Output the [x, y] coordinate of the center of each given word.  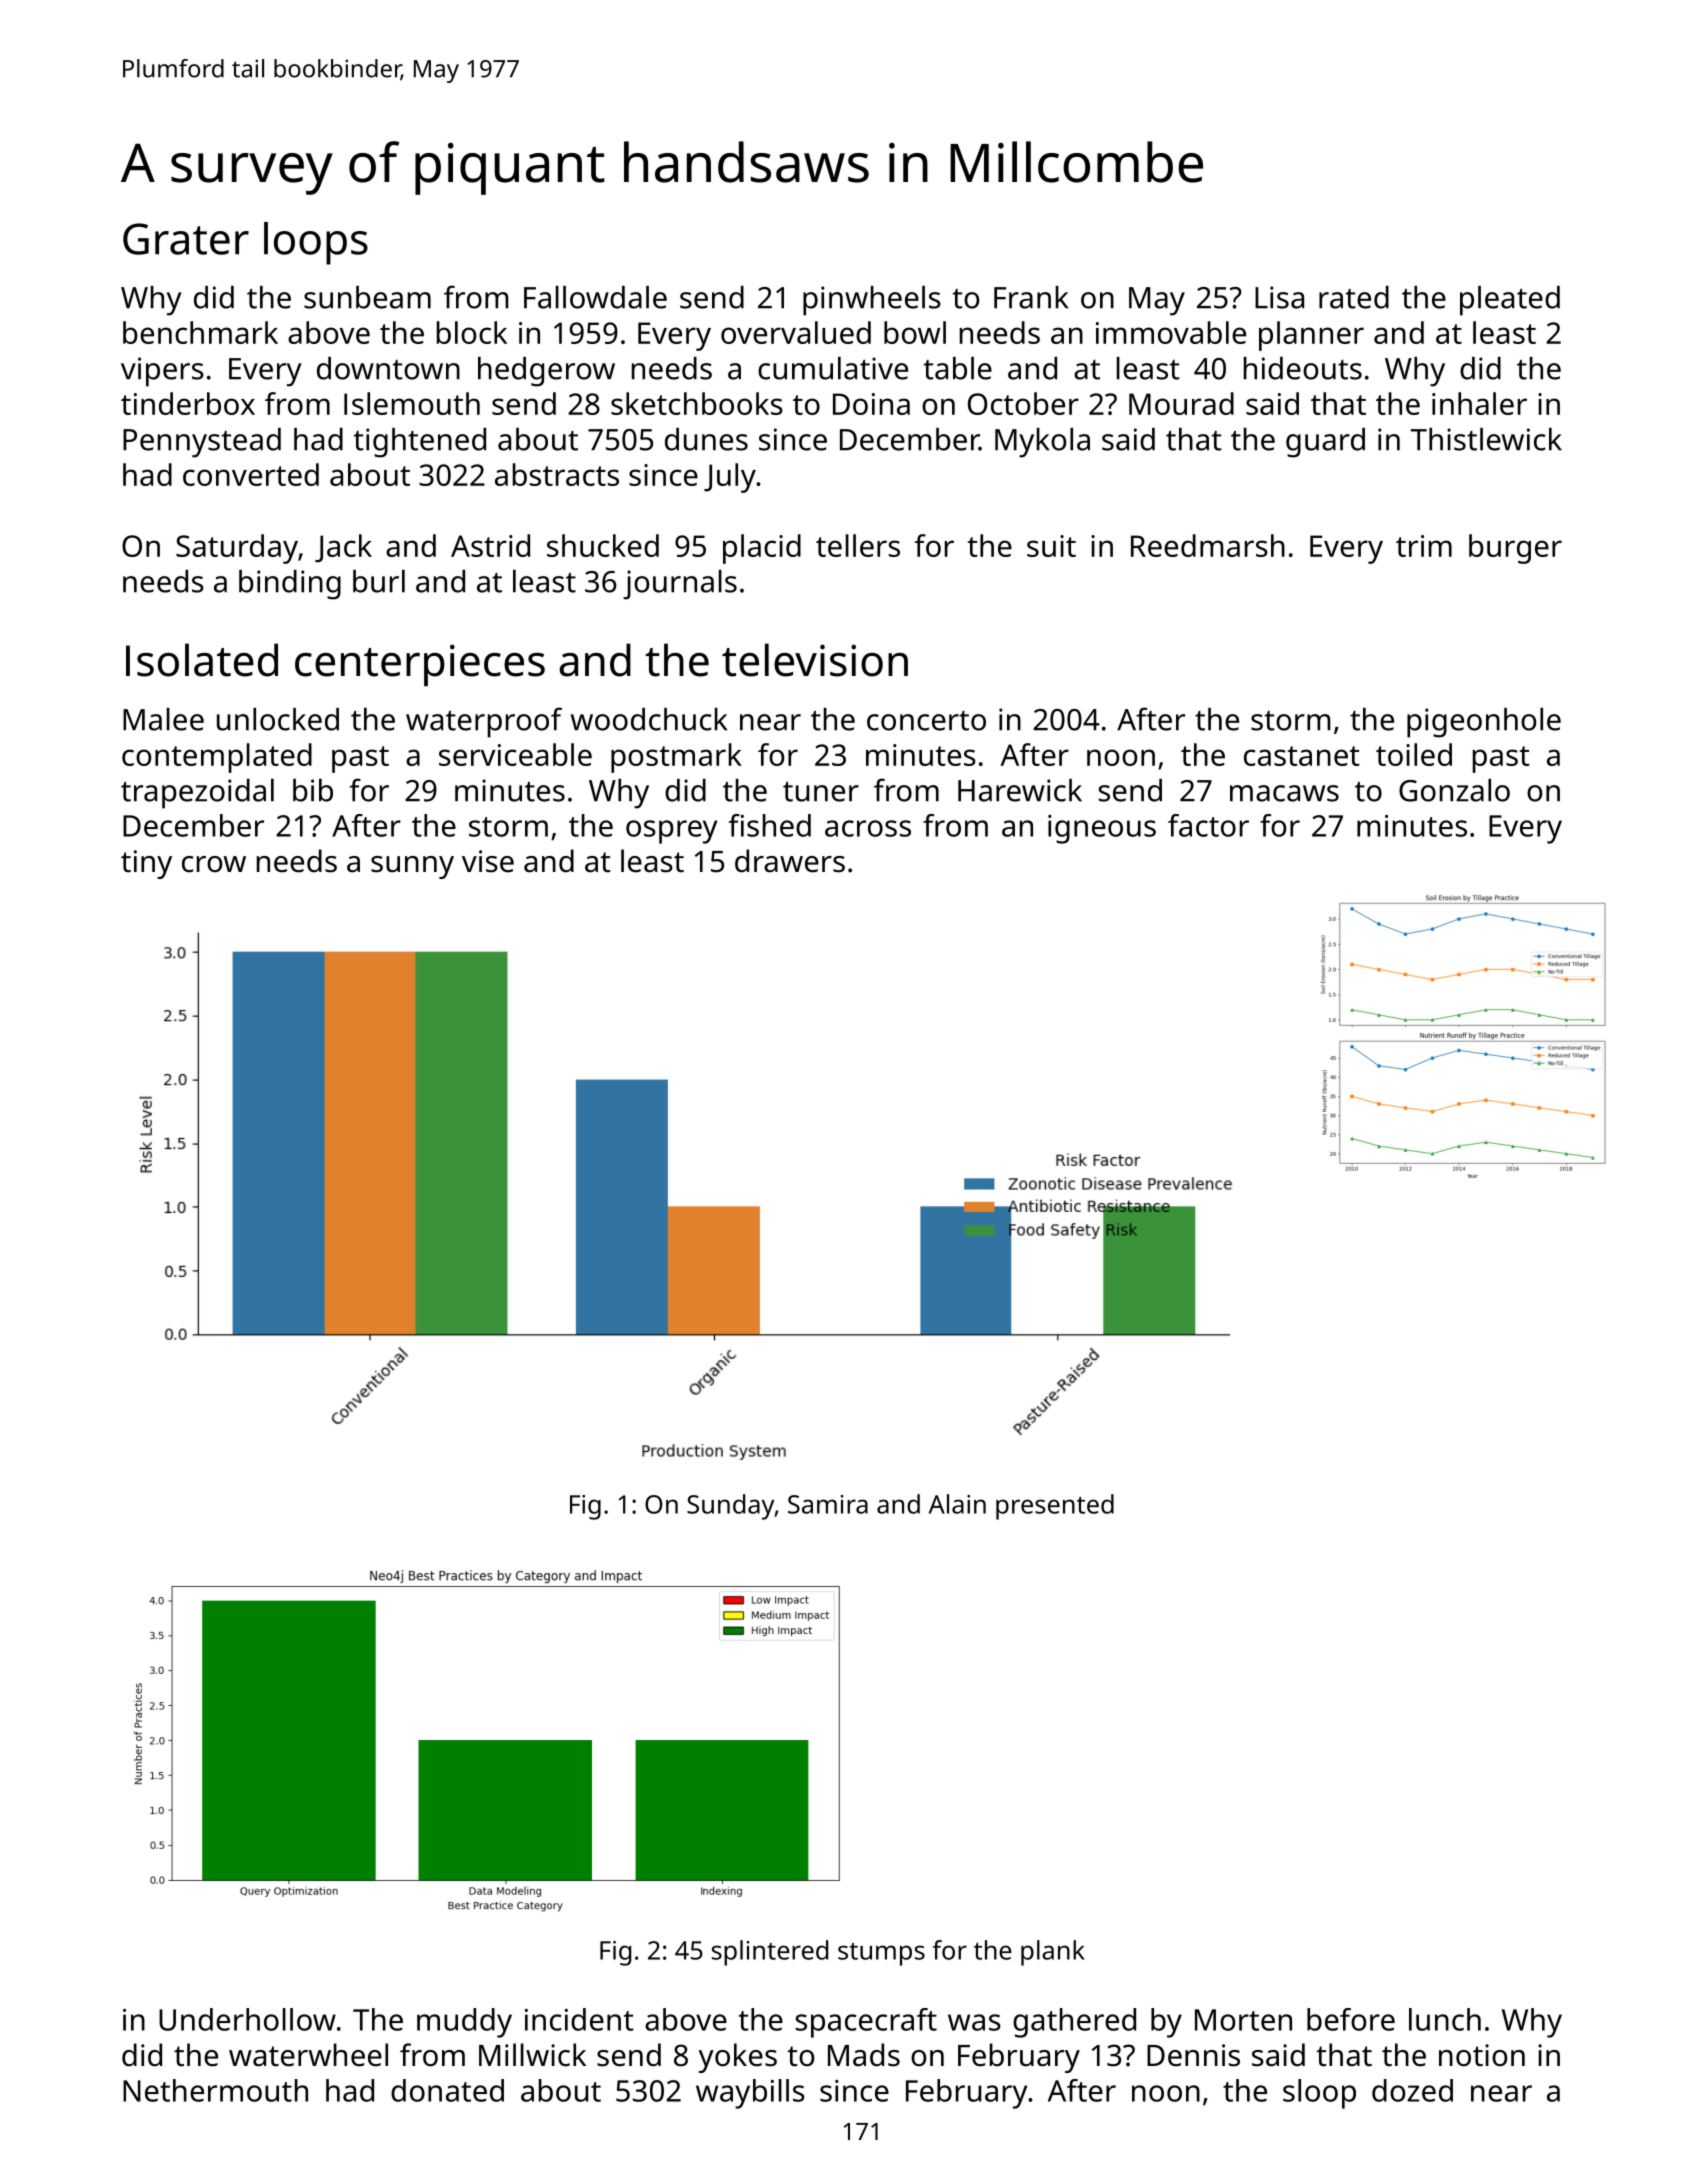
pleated [1510, 301]
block [472, 332]
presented [1055, 1507]
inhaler [1479, 403]
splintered [770, 1953]
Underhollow [247, 2019]
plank [1053, 1953]
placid [762, 549]
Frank [1031, 297]
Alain [957, 1504]
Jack [343, 548]
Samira [828, 1504]
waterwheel [308, 2055]
